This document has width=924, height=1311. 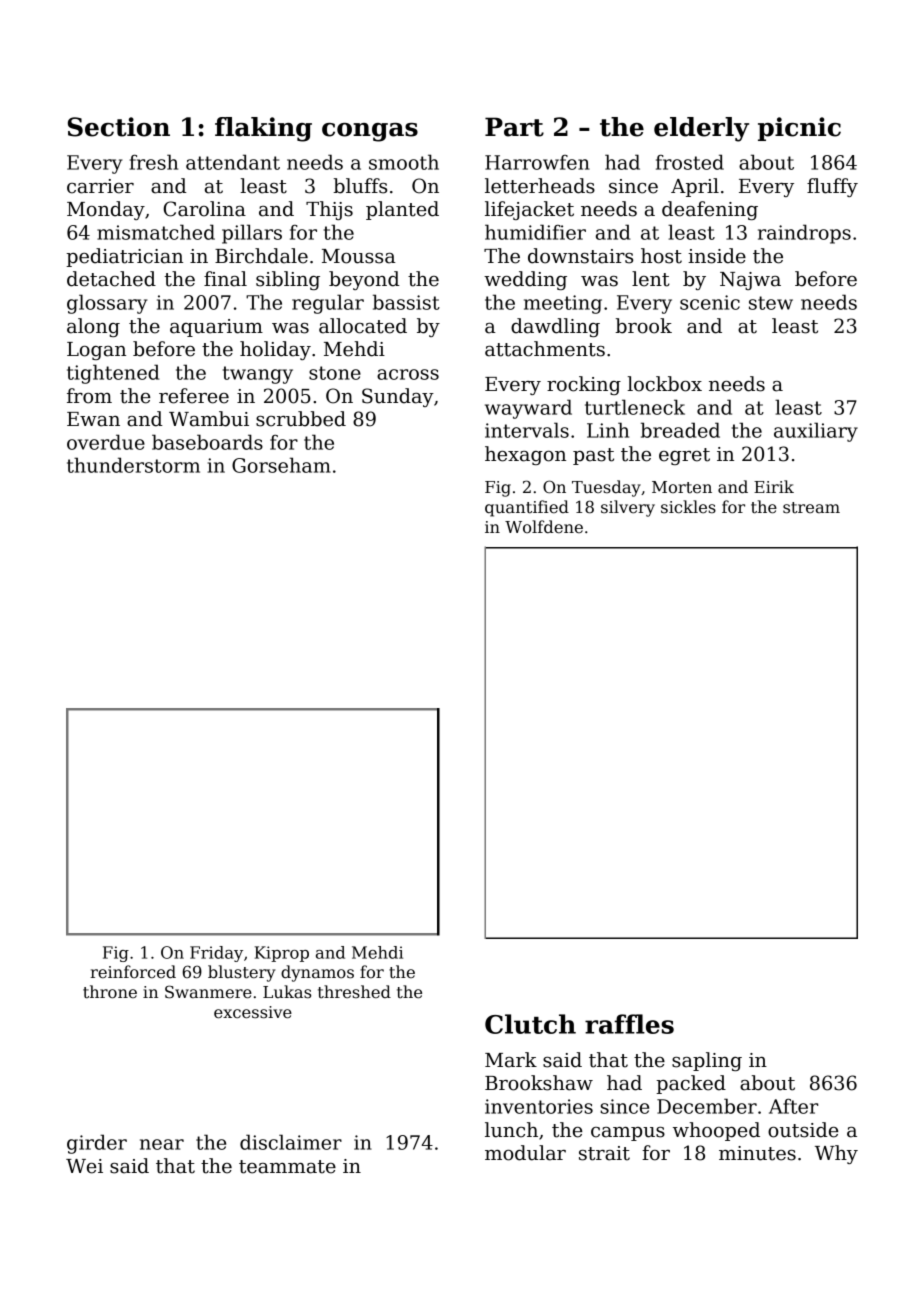 I want to click on congas, so click(x=370, y=132).
